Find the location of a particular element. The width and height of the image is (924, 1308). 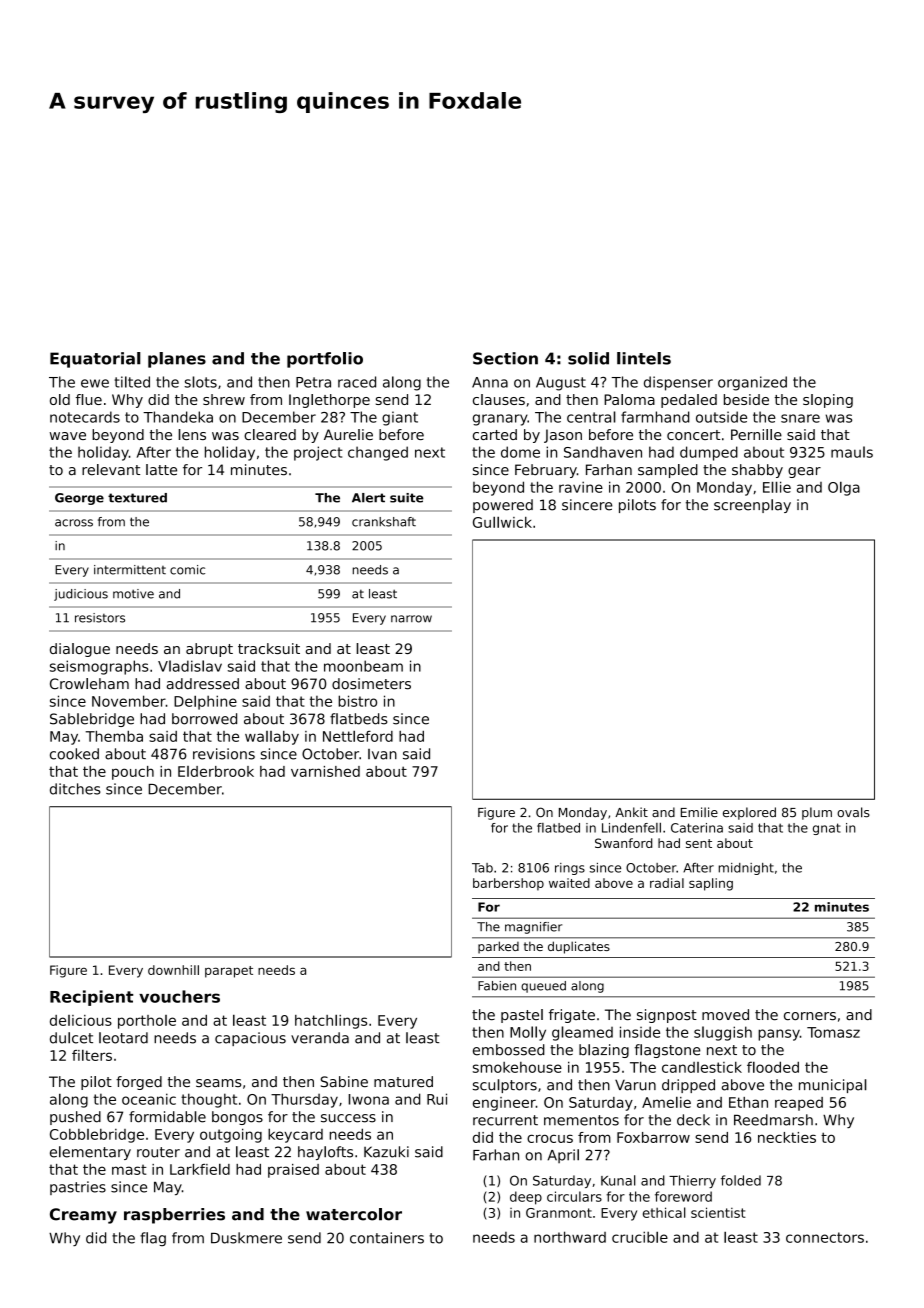

containers is located at coordinates (387, 1238).
